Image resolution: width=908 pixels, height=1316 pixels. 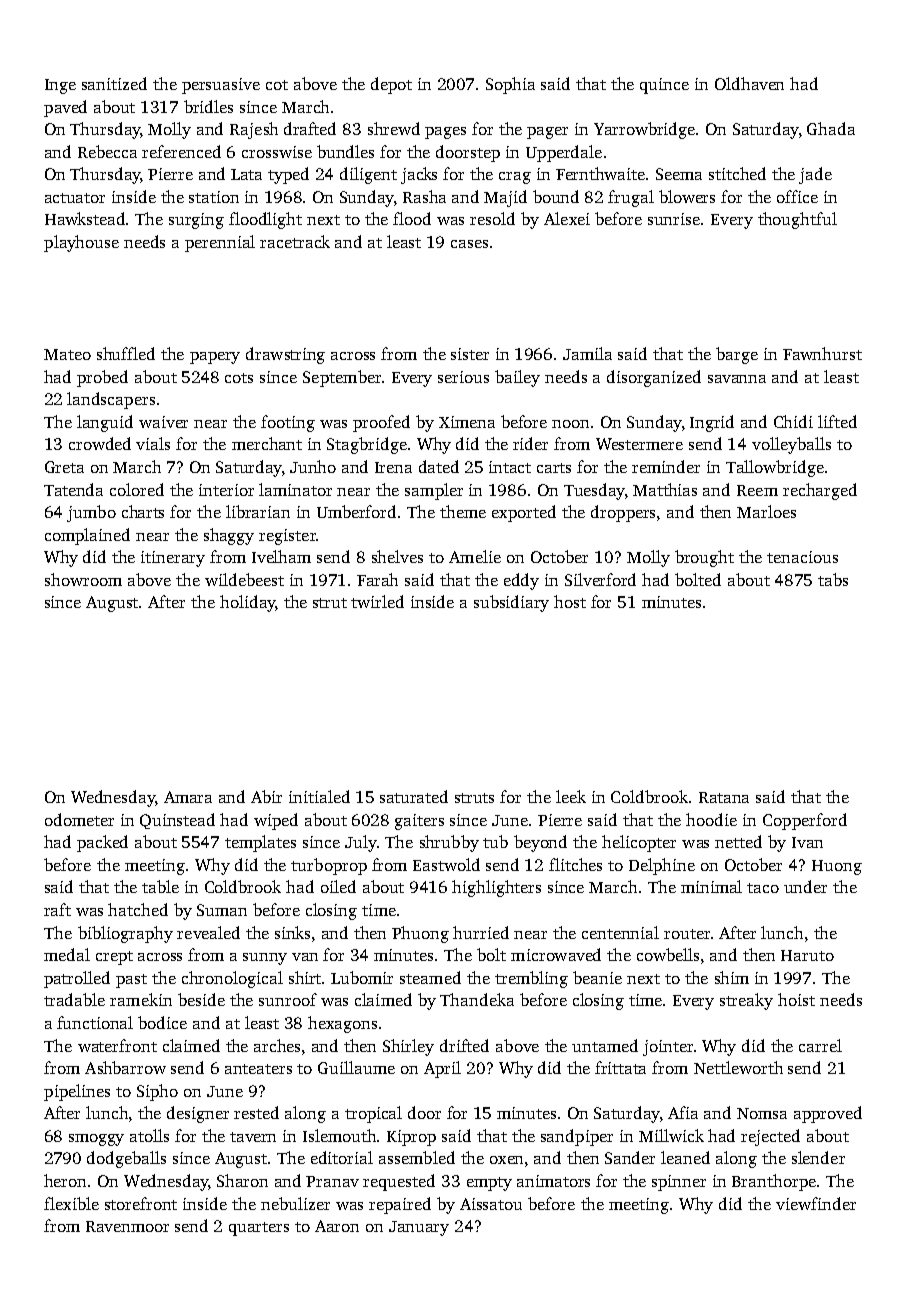 What do you see at coordinates (665, 489) in the image?
I see `Matthias` at bounding box center [665, 489].
